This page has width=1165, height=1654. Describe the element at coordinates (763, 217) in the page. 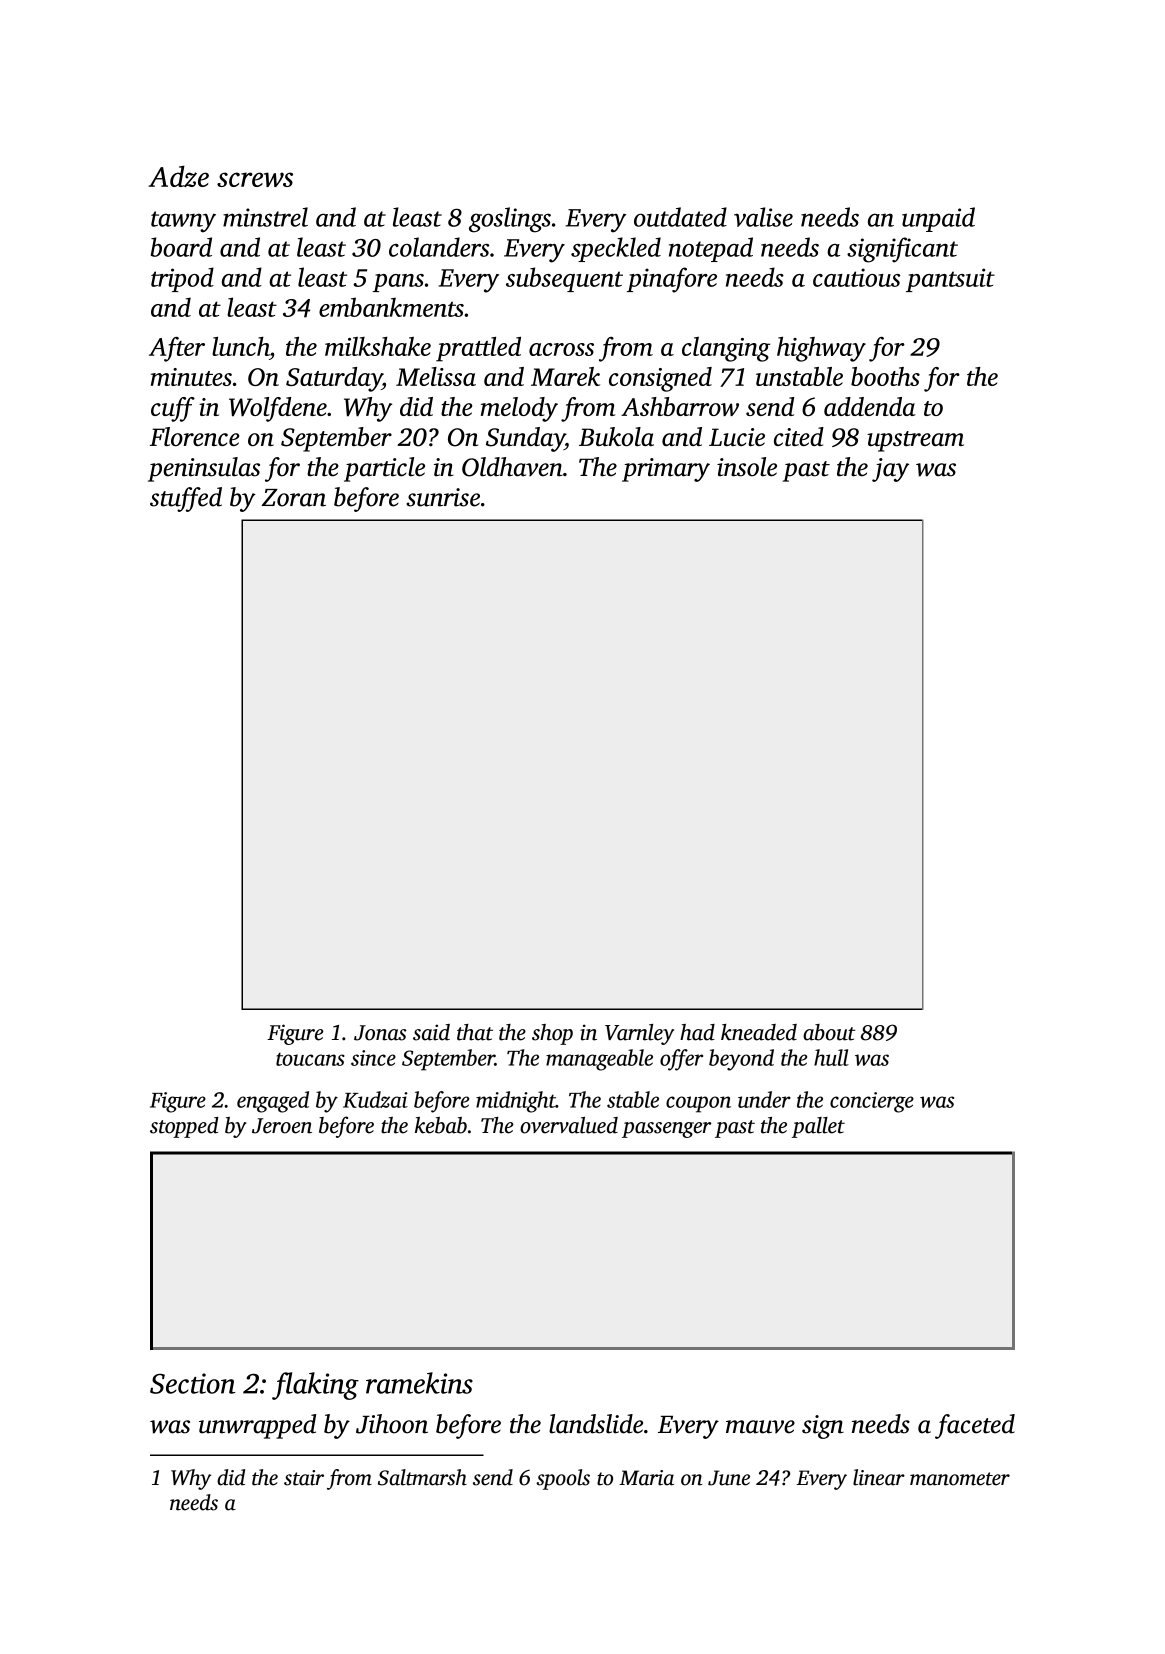

I see `valise` at that location.
